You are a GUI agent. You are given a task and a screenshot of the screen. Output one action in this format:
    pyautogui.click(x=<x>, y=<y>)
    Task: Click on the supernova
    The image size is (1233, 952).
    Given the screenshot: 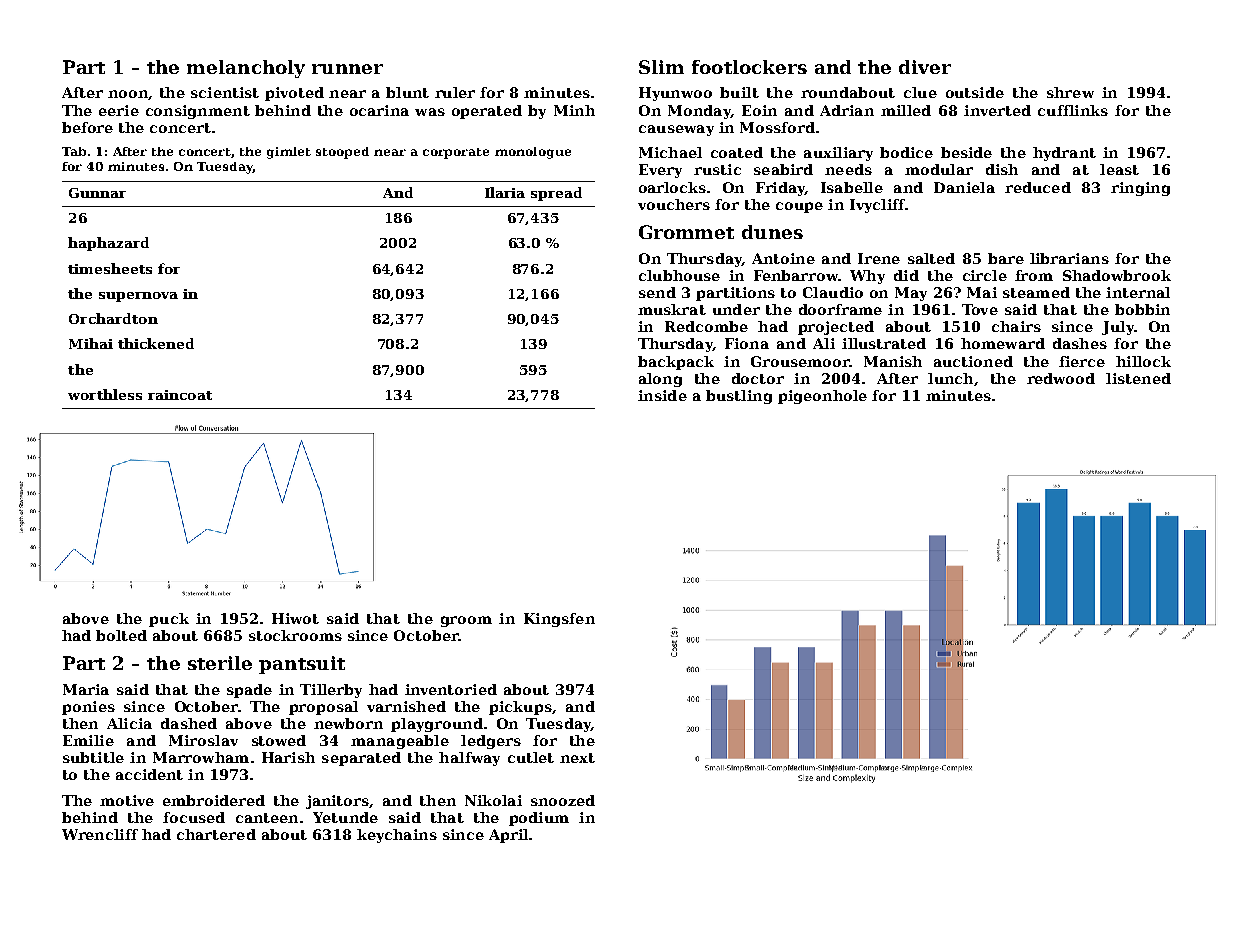 What is the action you would take?
    pyautogui.click(x=138, y=297)
